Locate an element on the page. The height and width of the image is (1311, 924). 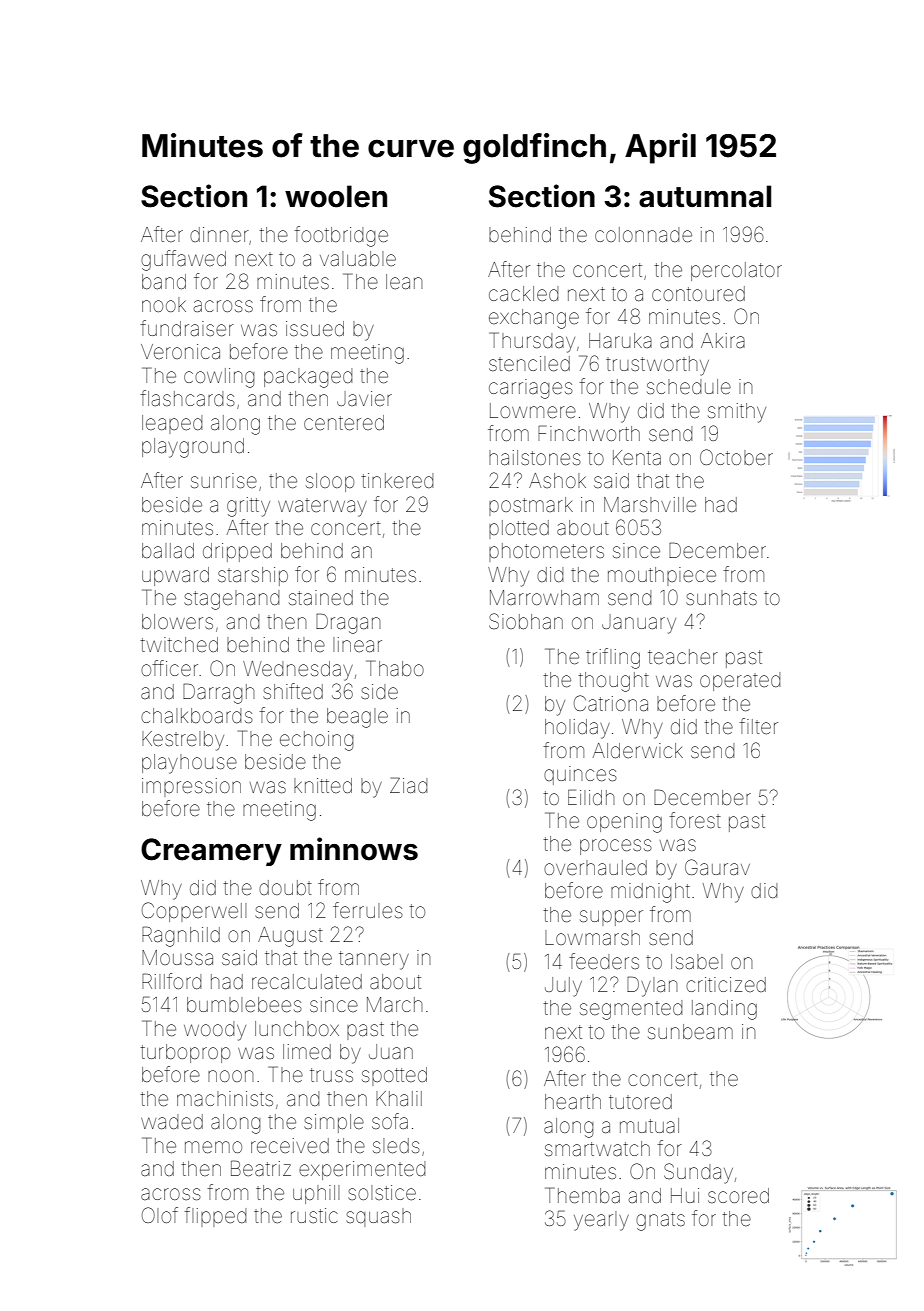
turboprop is located at coordinates (185, 1053).
